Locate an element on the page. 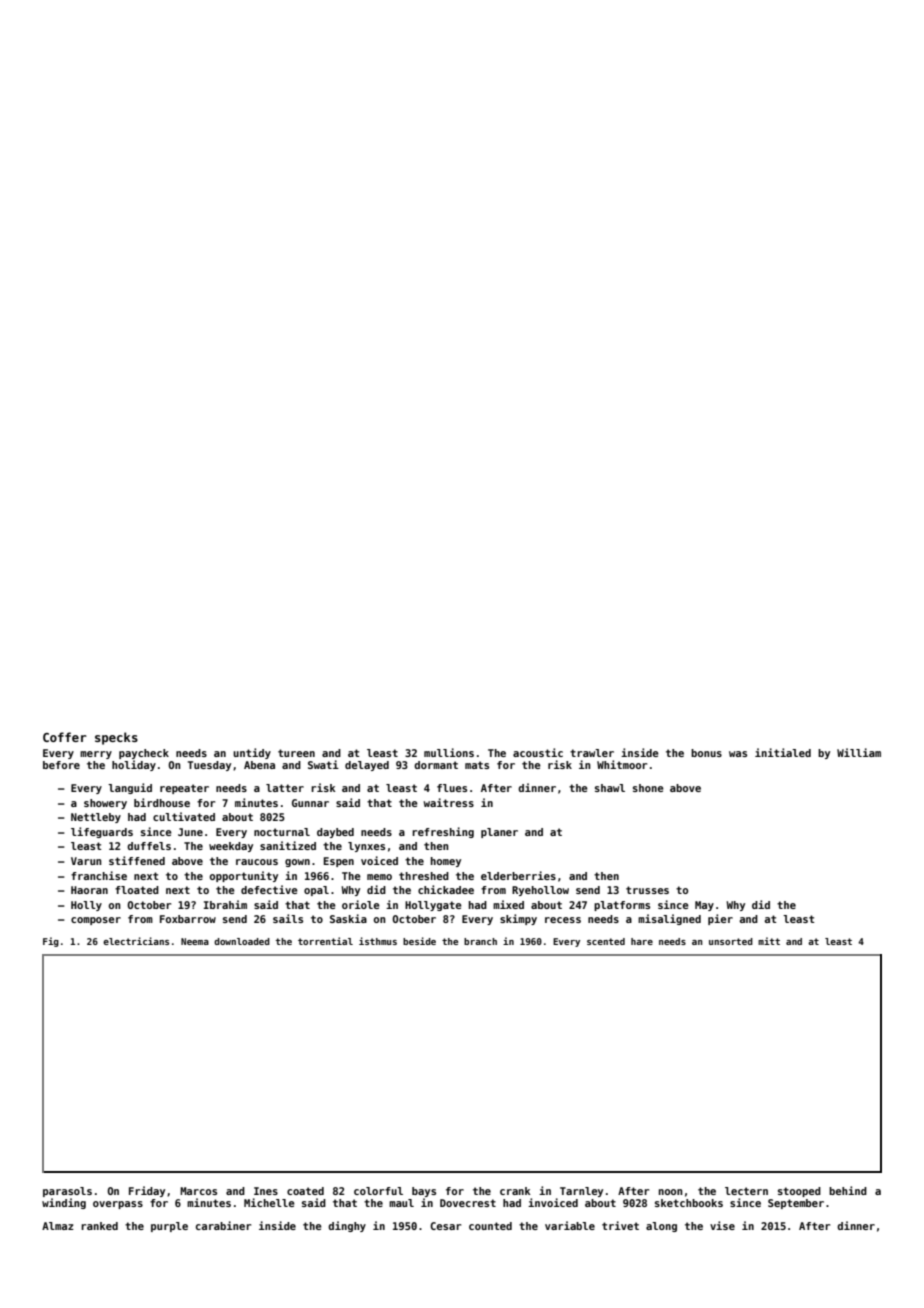  tureen is located at coordinates (296, 753).
